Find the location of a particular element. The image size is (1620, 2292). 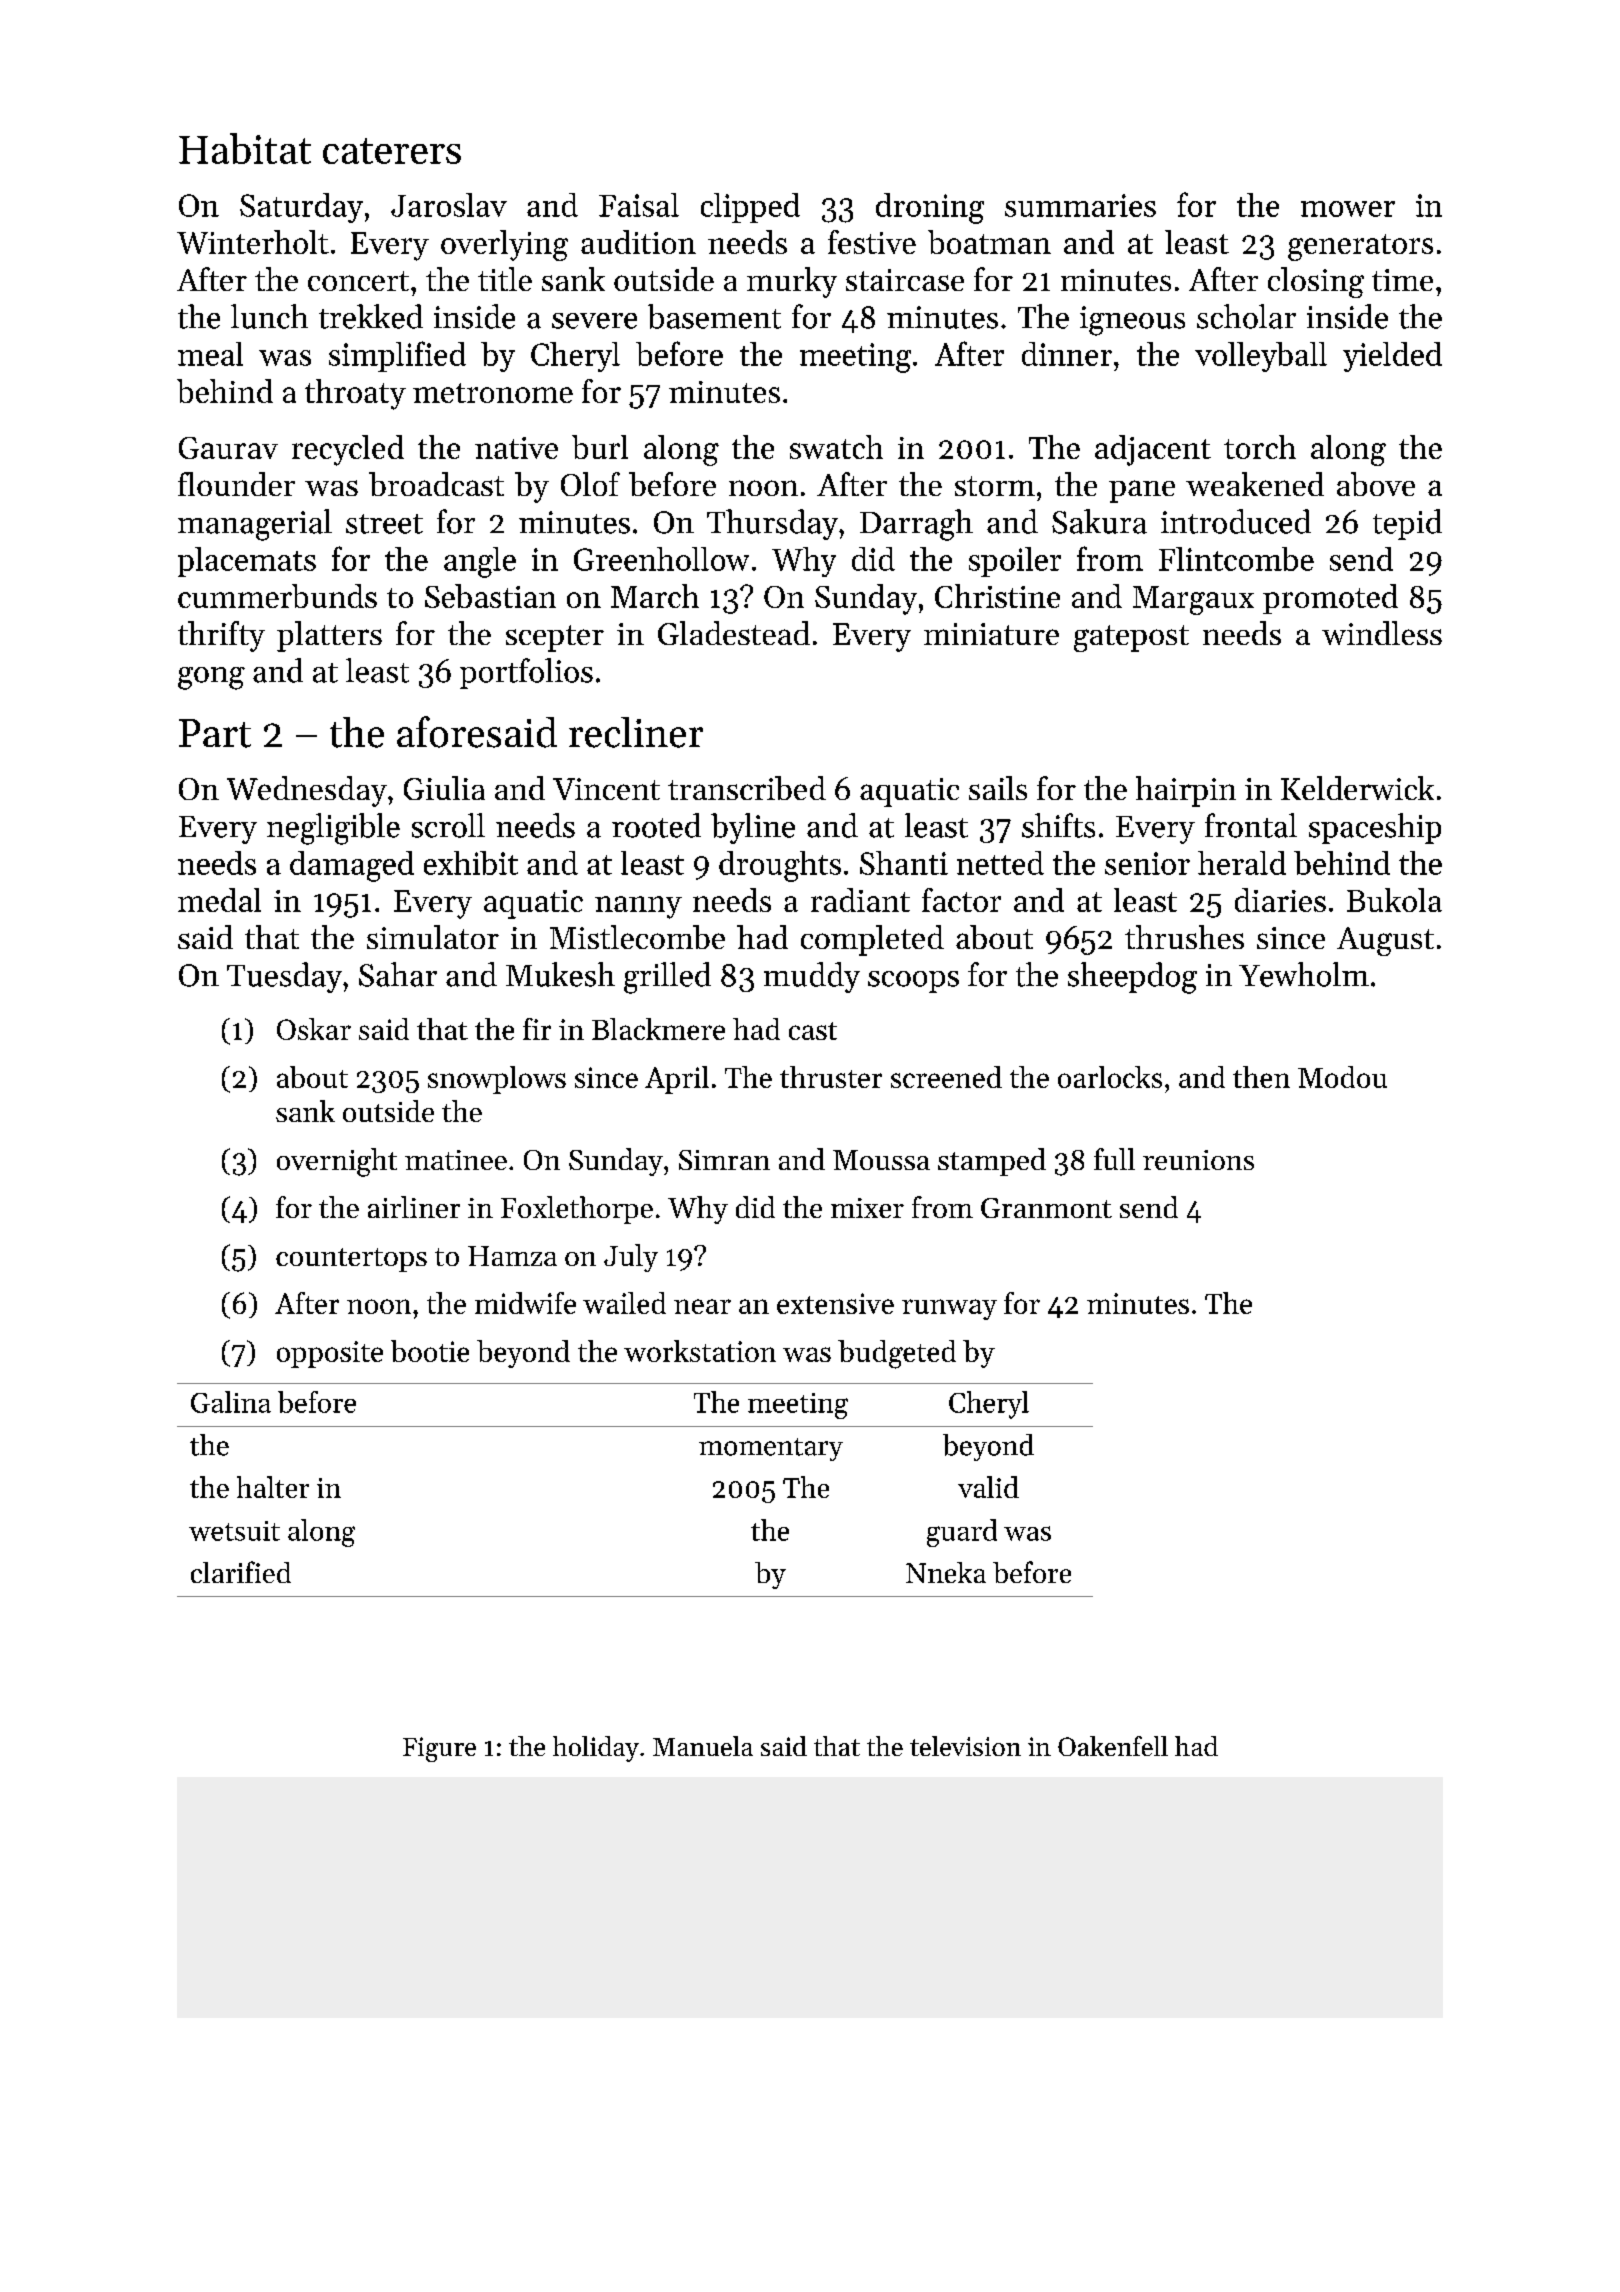

Oakenfell is located at coordinates (1113, 1746).
